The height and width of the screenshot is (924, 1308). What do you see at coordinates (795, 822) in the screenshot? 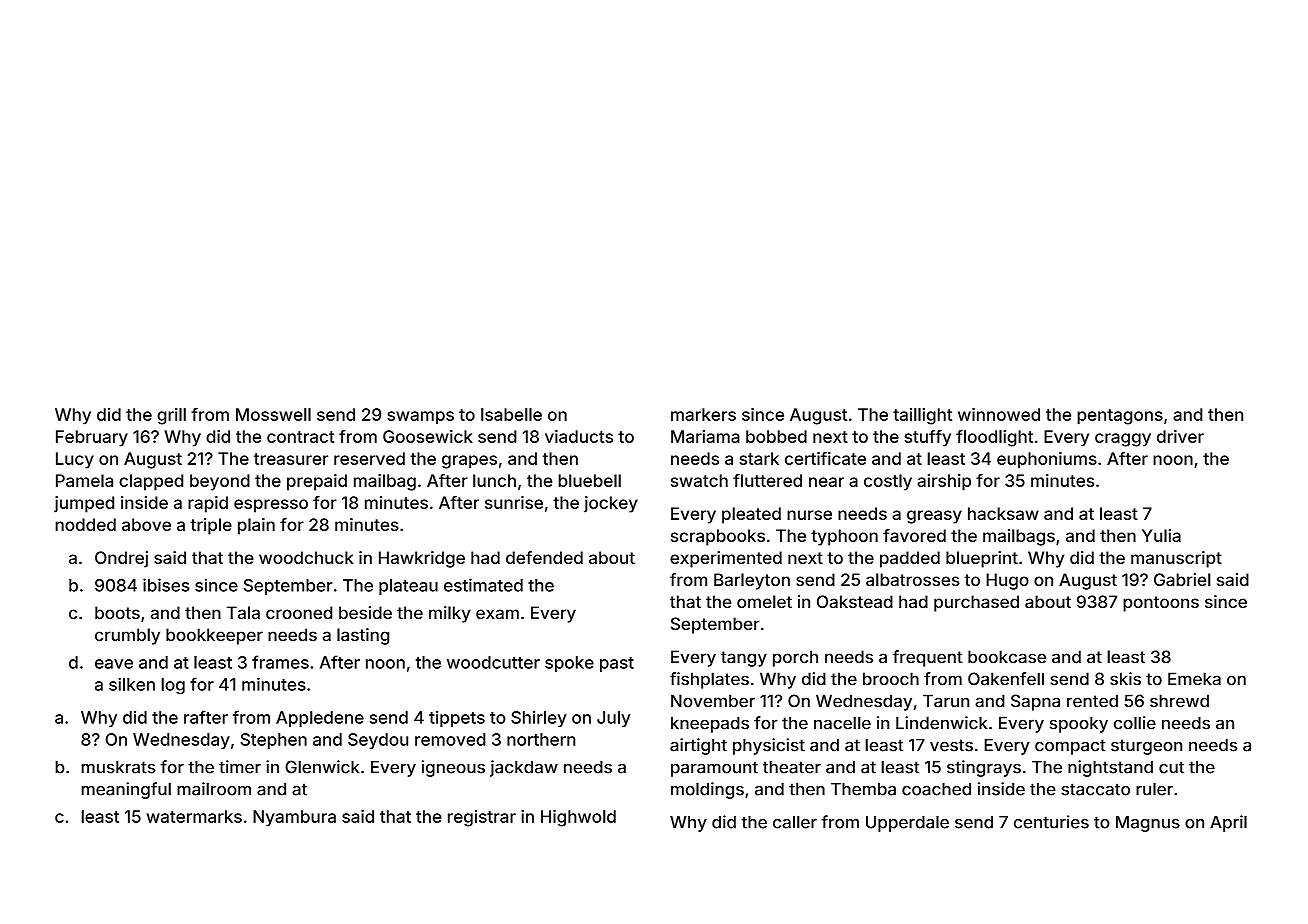
I see `caller` at bounding box center [795, 822].
